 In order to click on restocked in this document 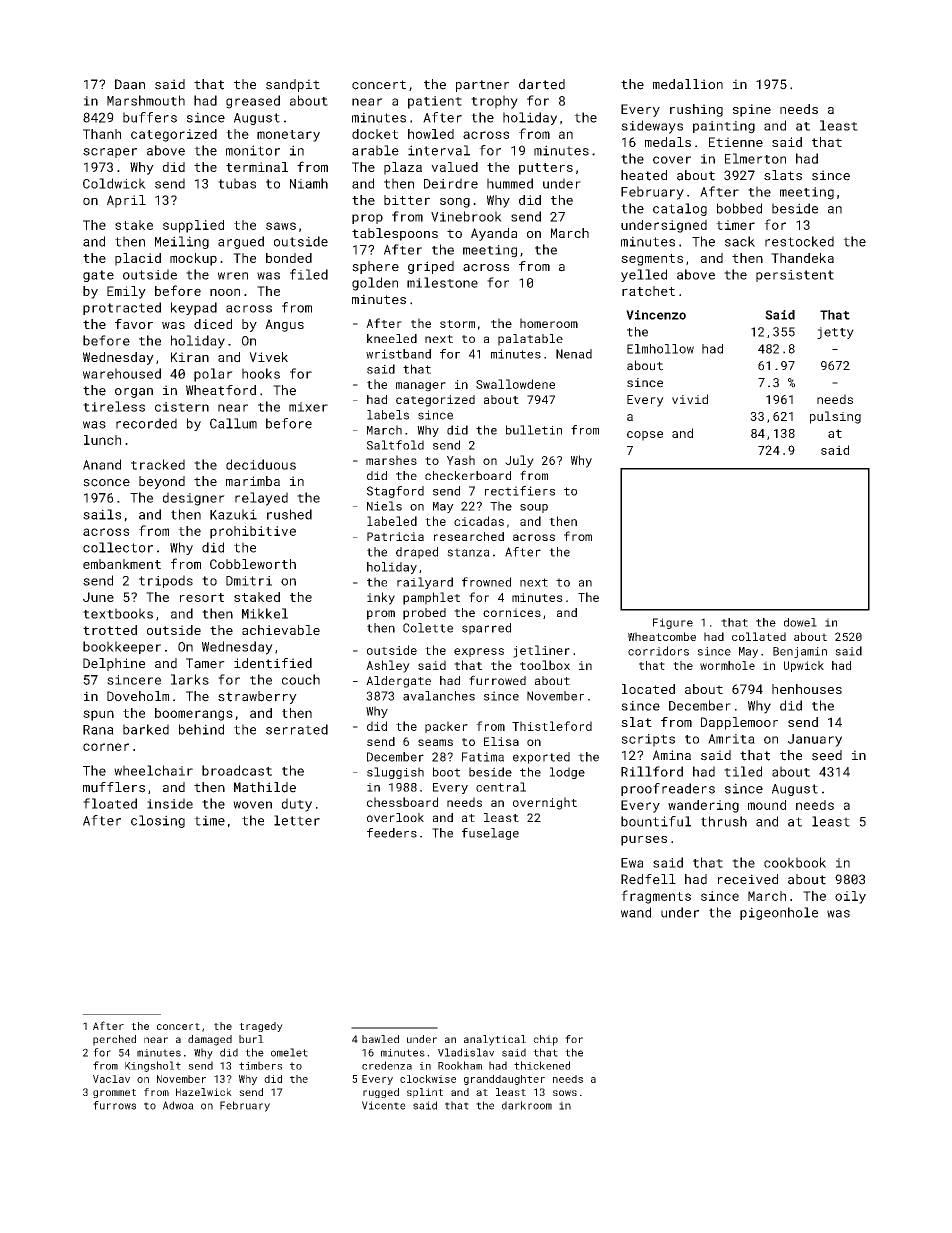, I will do `click(799, 241)`.
